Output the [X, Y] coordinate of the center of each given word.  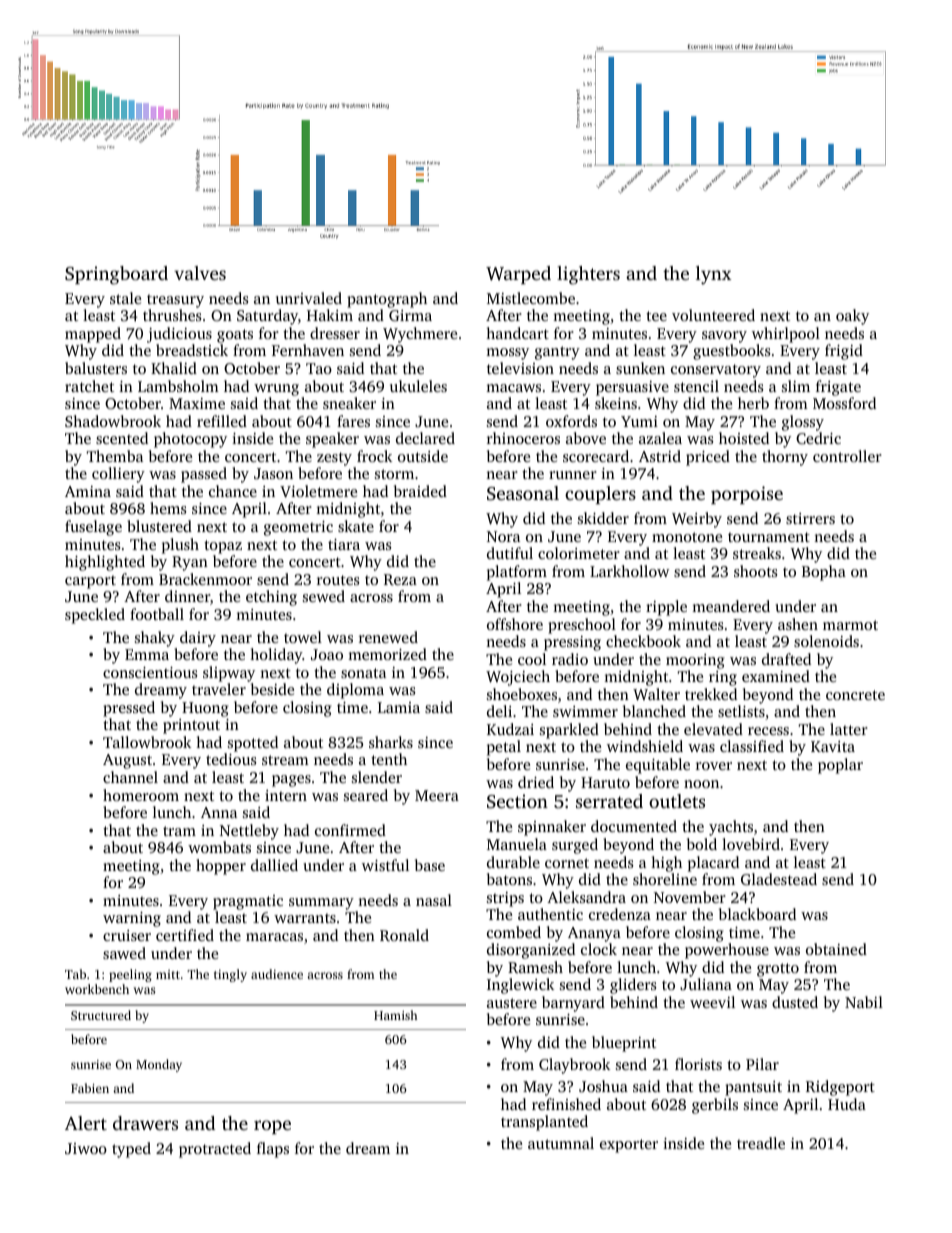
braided [420, 491]
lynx [713, 275]
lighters [588, 275]
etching [271, 598]
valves [200, 273]
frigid [844, 352]
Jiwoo [86, 1148]
